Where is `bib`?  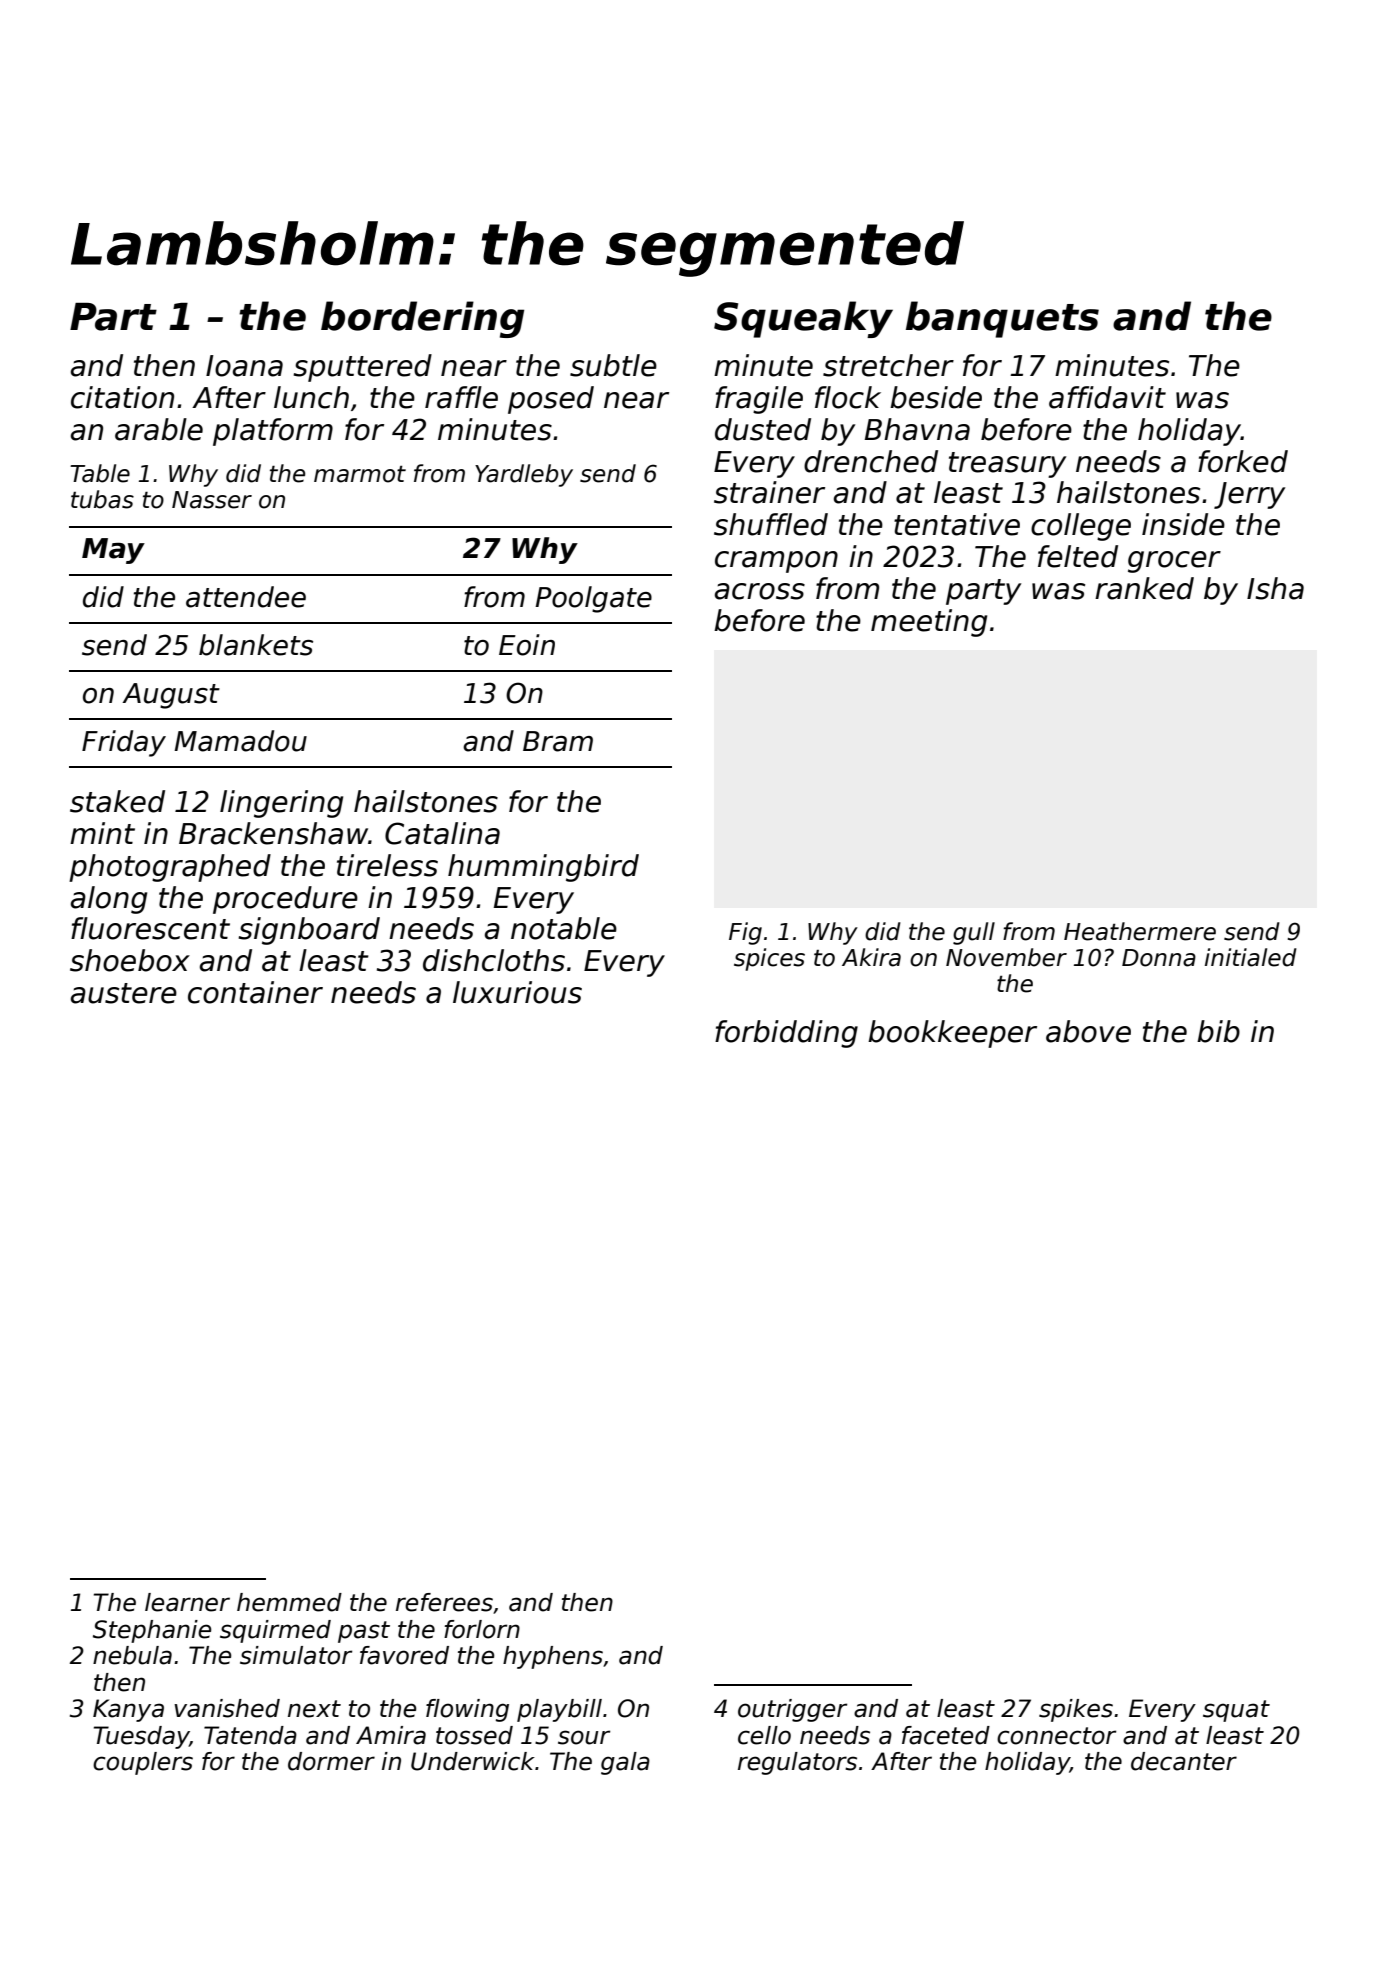
bib is located at coordinates (1218, 1031).
